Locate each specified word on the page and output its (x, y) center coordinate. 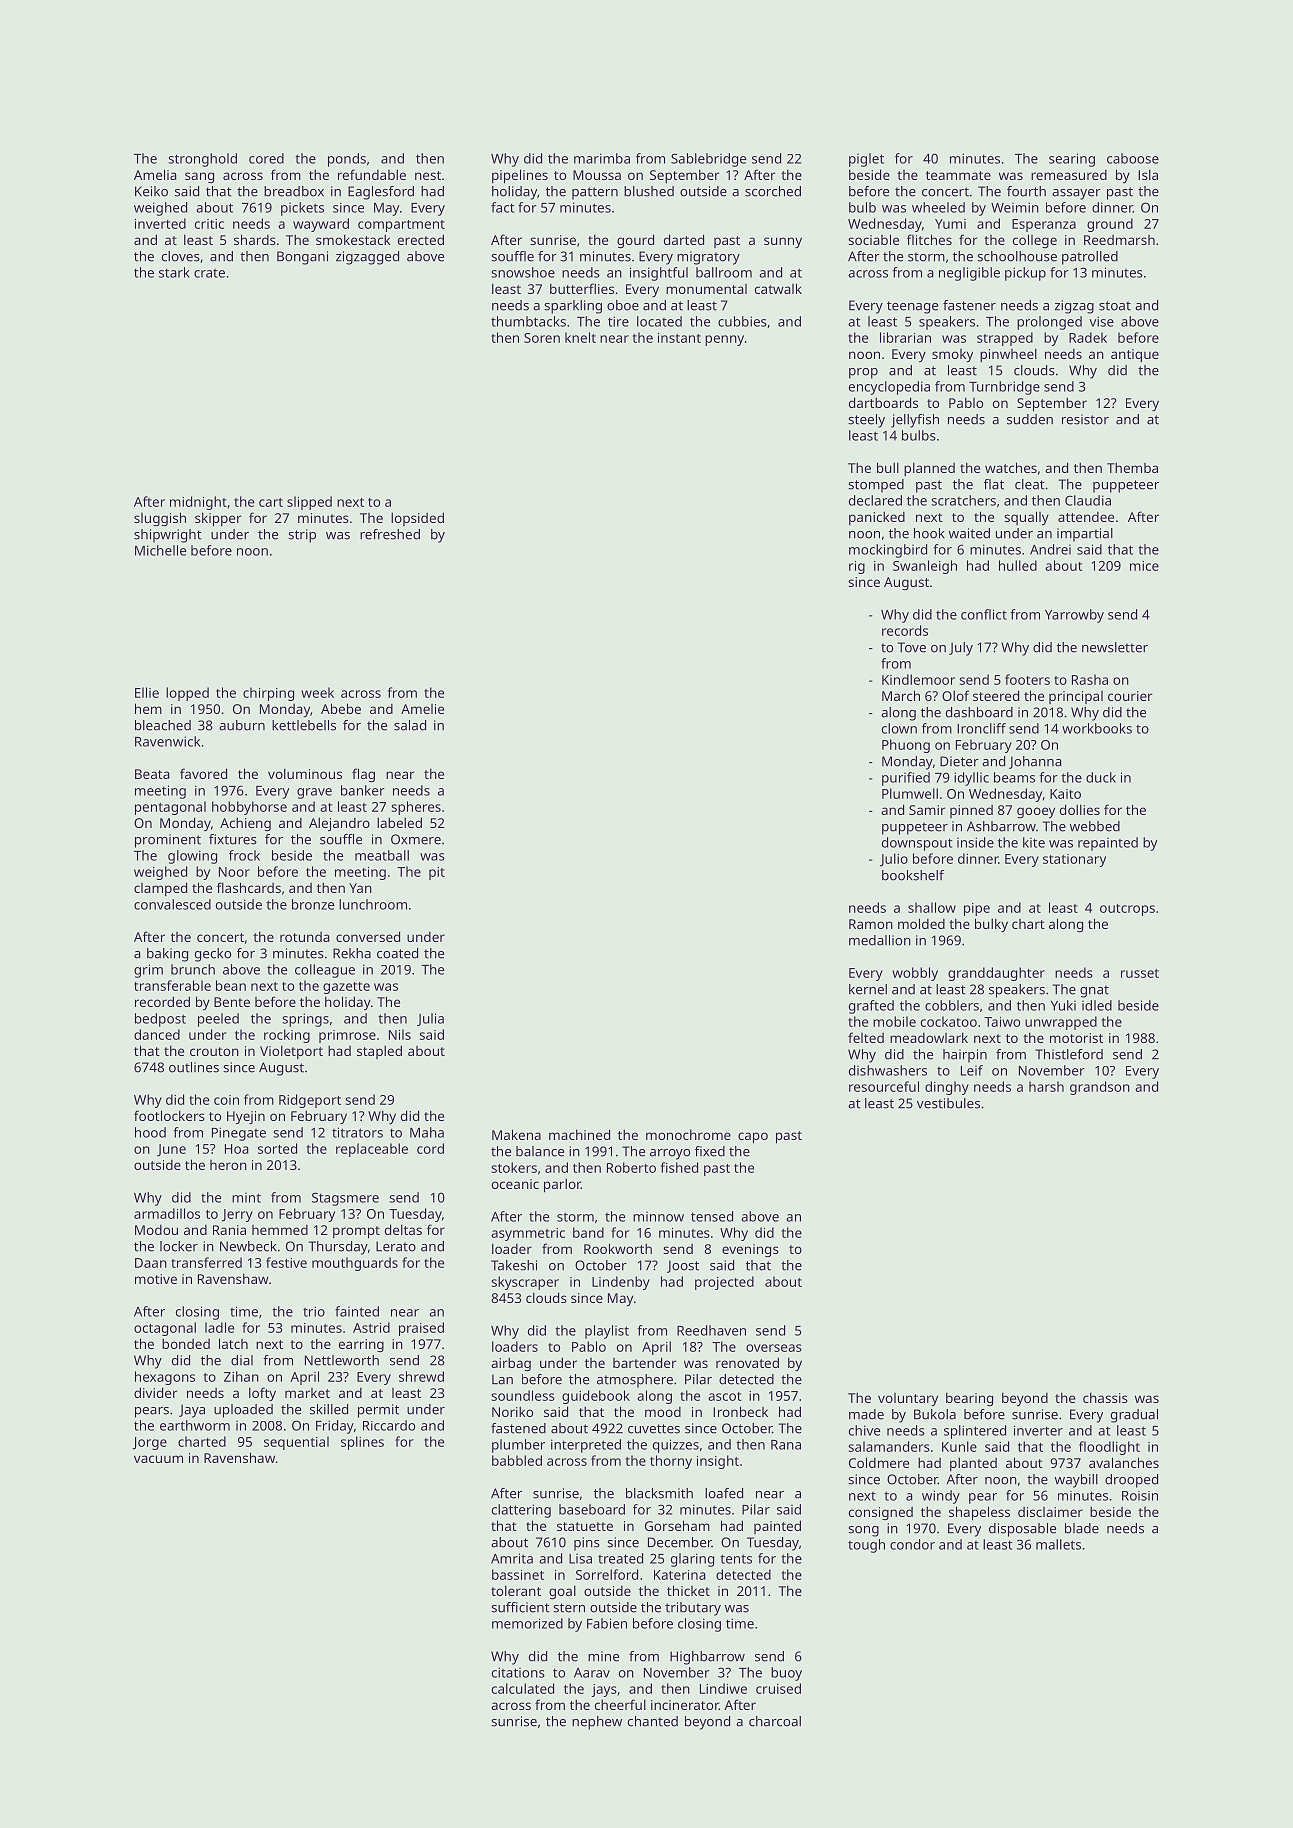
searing (1072, 160)
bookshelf (913, 875)
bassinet (518, 1574)
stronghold (202, 160)
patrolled (1090, 258)
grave (314, 793)
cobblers (952, 1005)
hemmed (280, 1230)
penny (724, 340)
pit (437, 873)
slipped (309, 503)
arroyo (670, 1154)
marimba (602, 158)
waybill (1076, 1481)
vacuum (158, 1459)
